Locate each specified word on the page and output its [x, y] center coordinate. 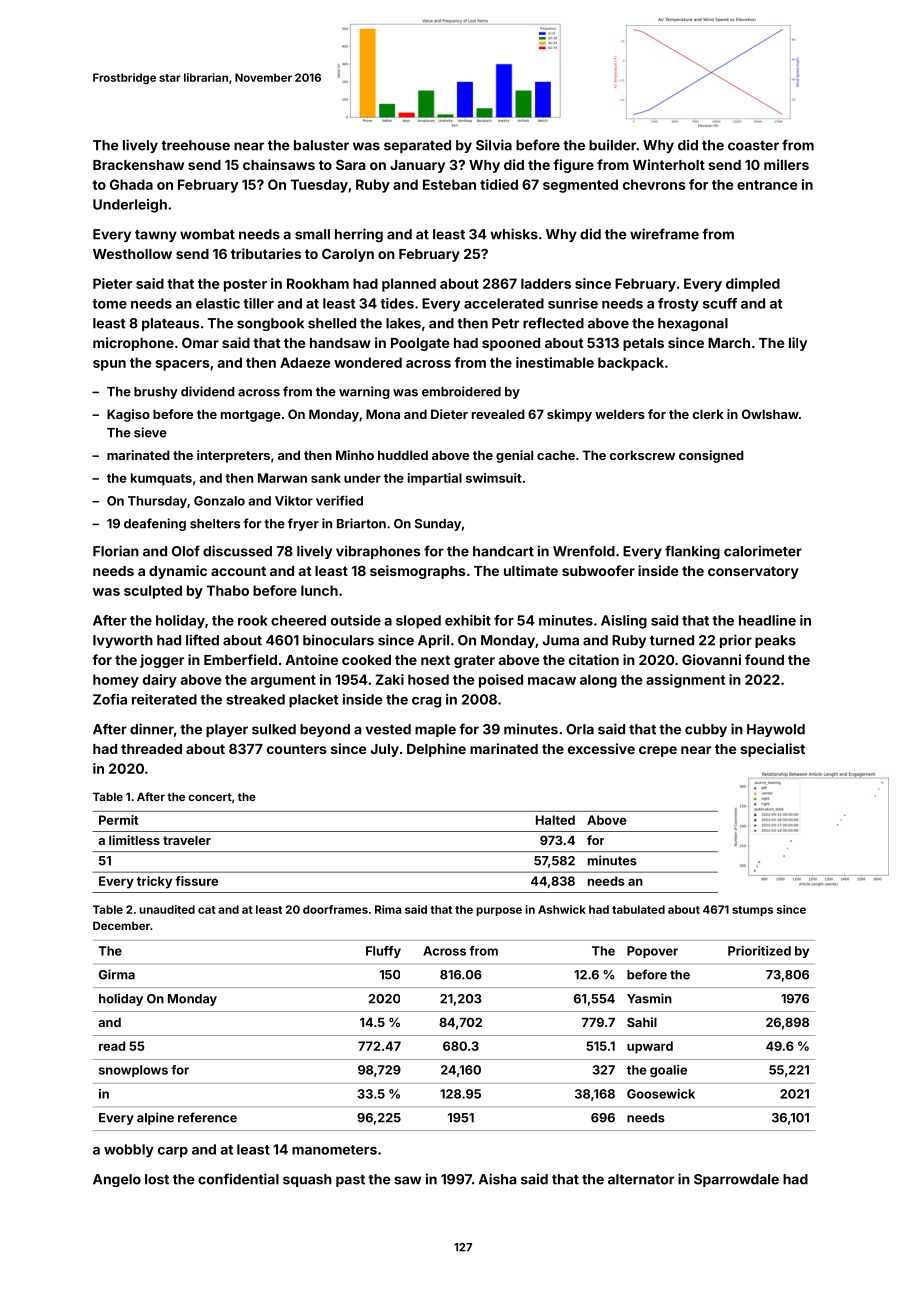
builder [612, 145]
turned [672, 640]
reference [207, 1117]
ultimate [531, 570]
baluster [321, 145]
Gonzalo [219, 501]
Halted [555, 820]
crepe [658, 751]
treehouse [195, 145]
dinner [152, 729]
